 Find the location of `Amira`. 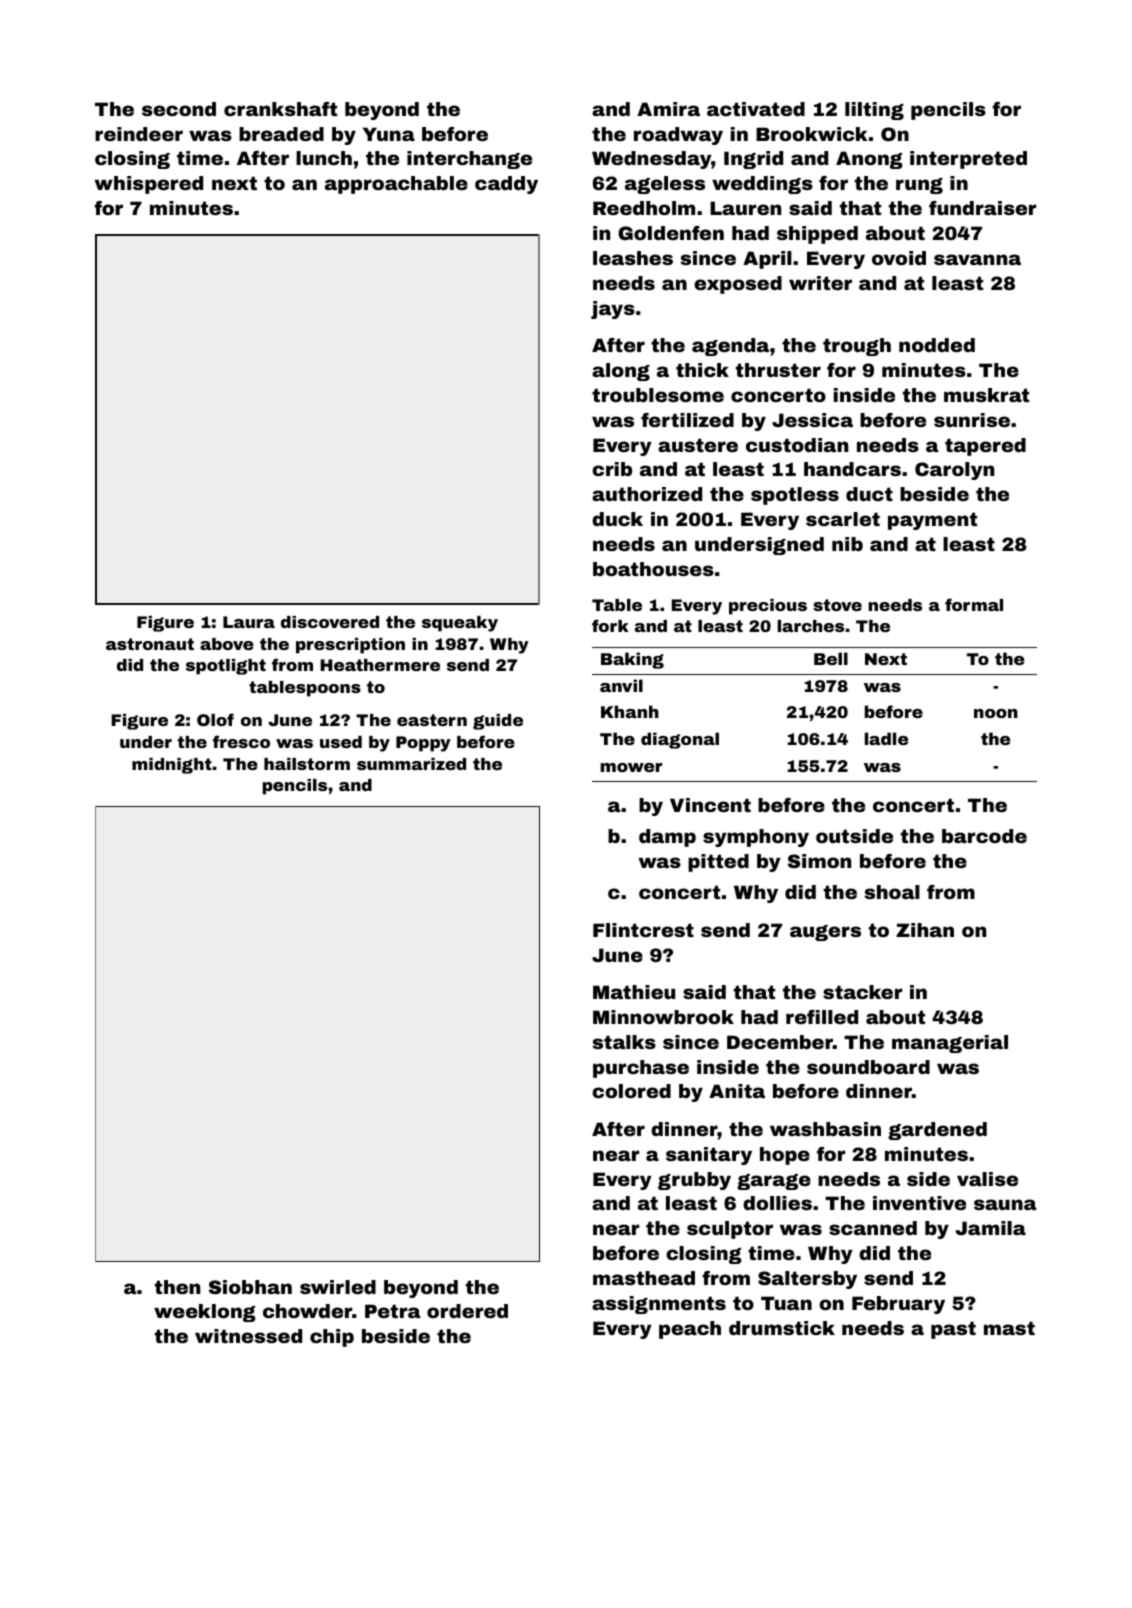

Amira is located at coordinates (668, 109).
